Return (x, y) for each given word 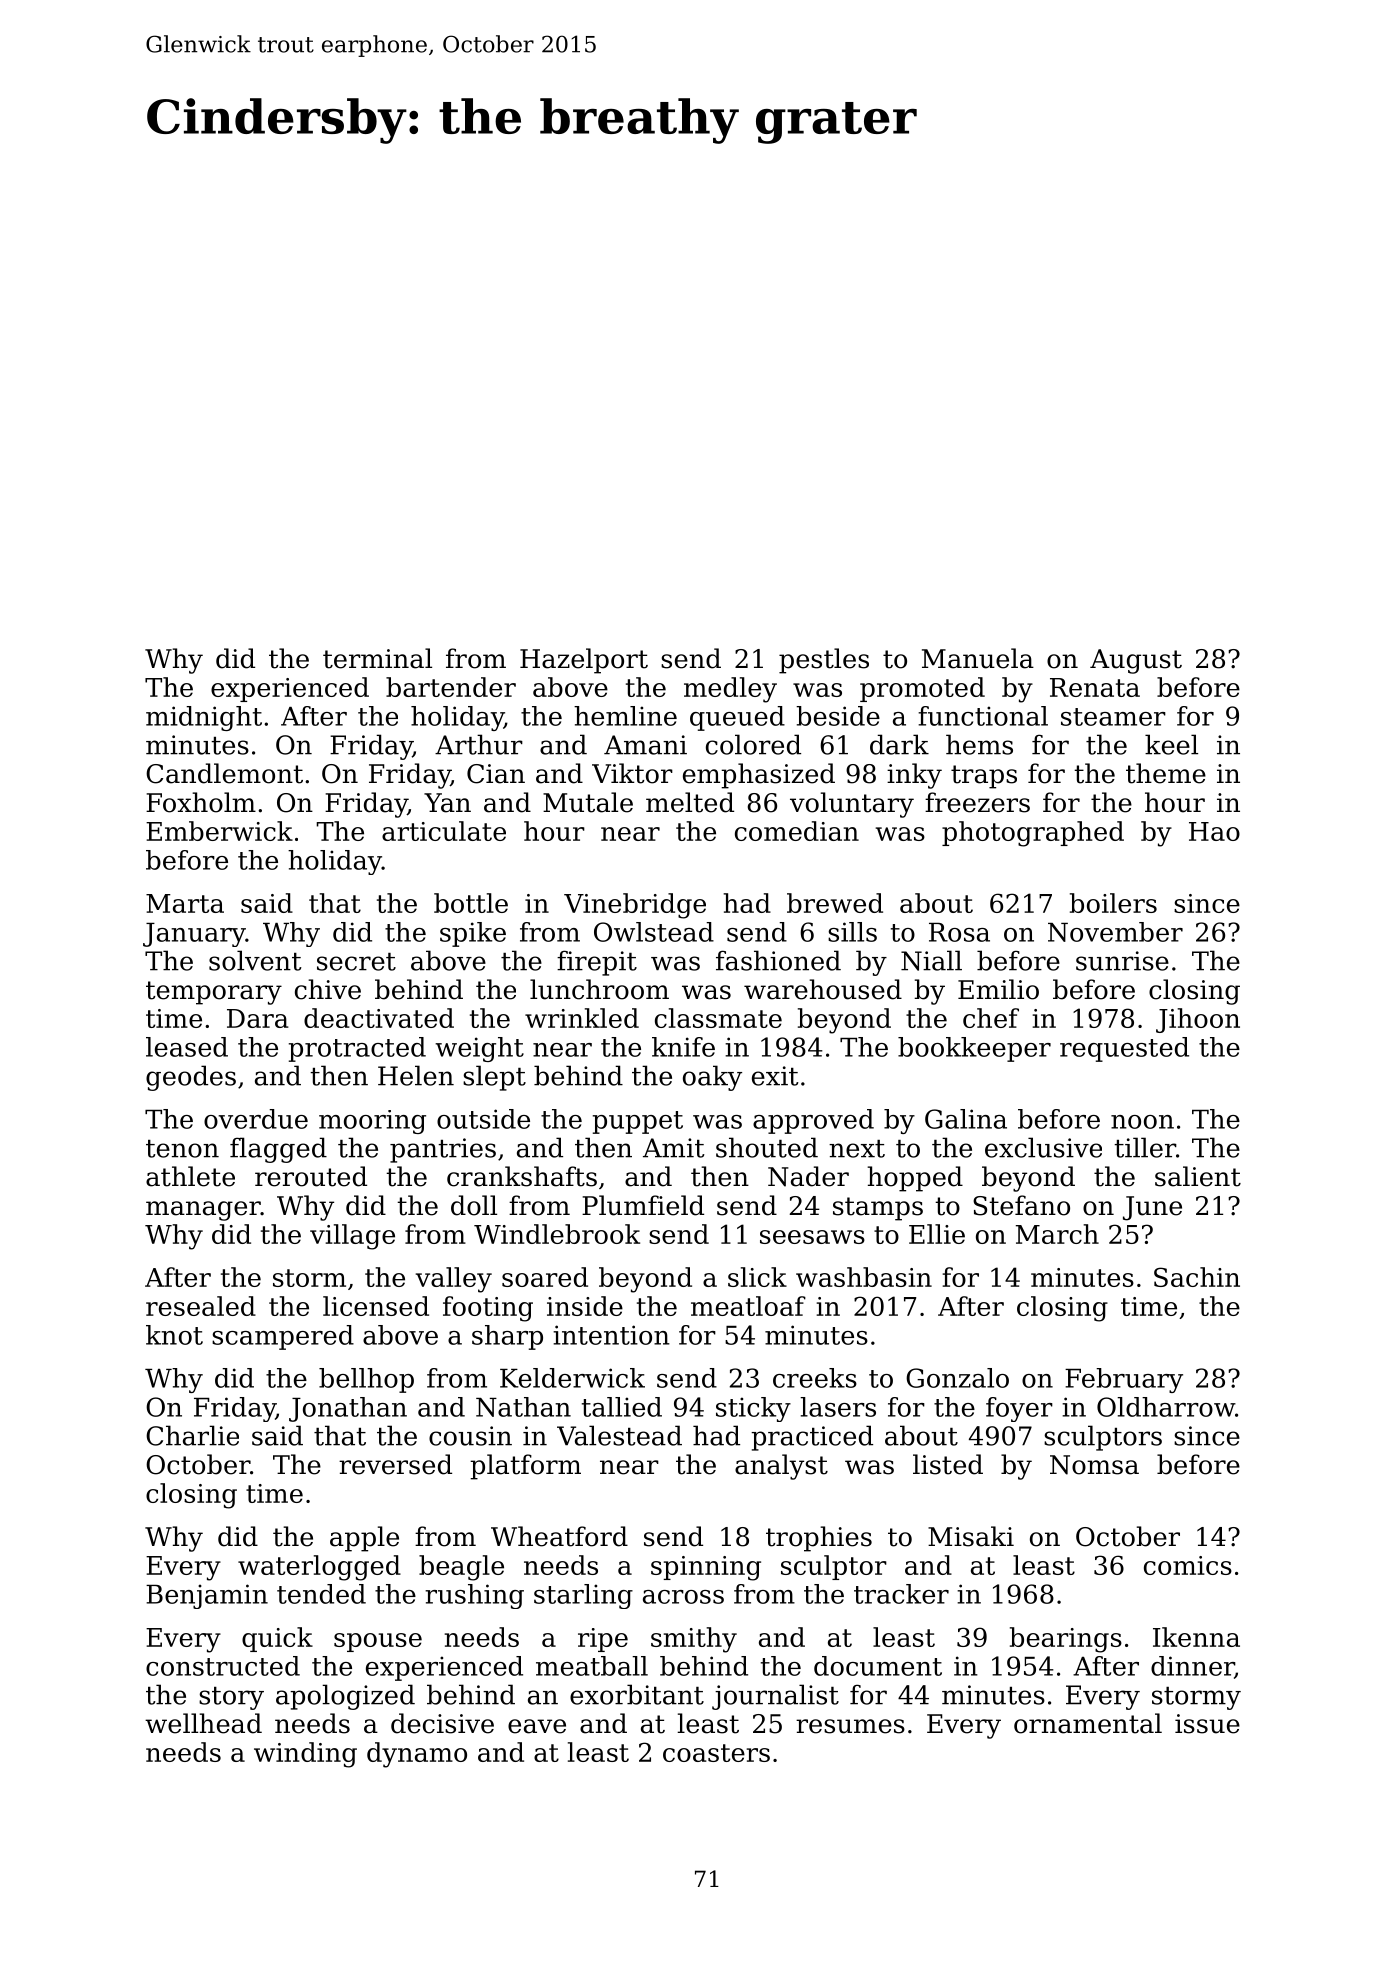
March (1057, 1234)
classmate (718, 1018)
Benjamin (207, 1596)
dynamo (417, 1755)
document (878, 1666)
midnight (204, 718)
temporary (214, 993)
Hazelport (584, 661)
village (352, 1237)
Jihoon (1198, 1020)
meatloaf (748, 1306)
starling (583, 1596)
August (1136, 661)
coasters (716, 1753)
